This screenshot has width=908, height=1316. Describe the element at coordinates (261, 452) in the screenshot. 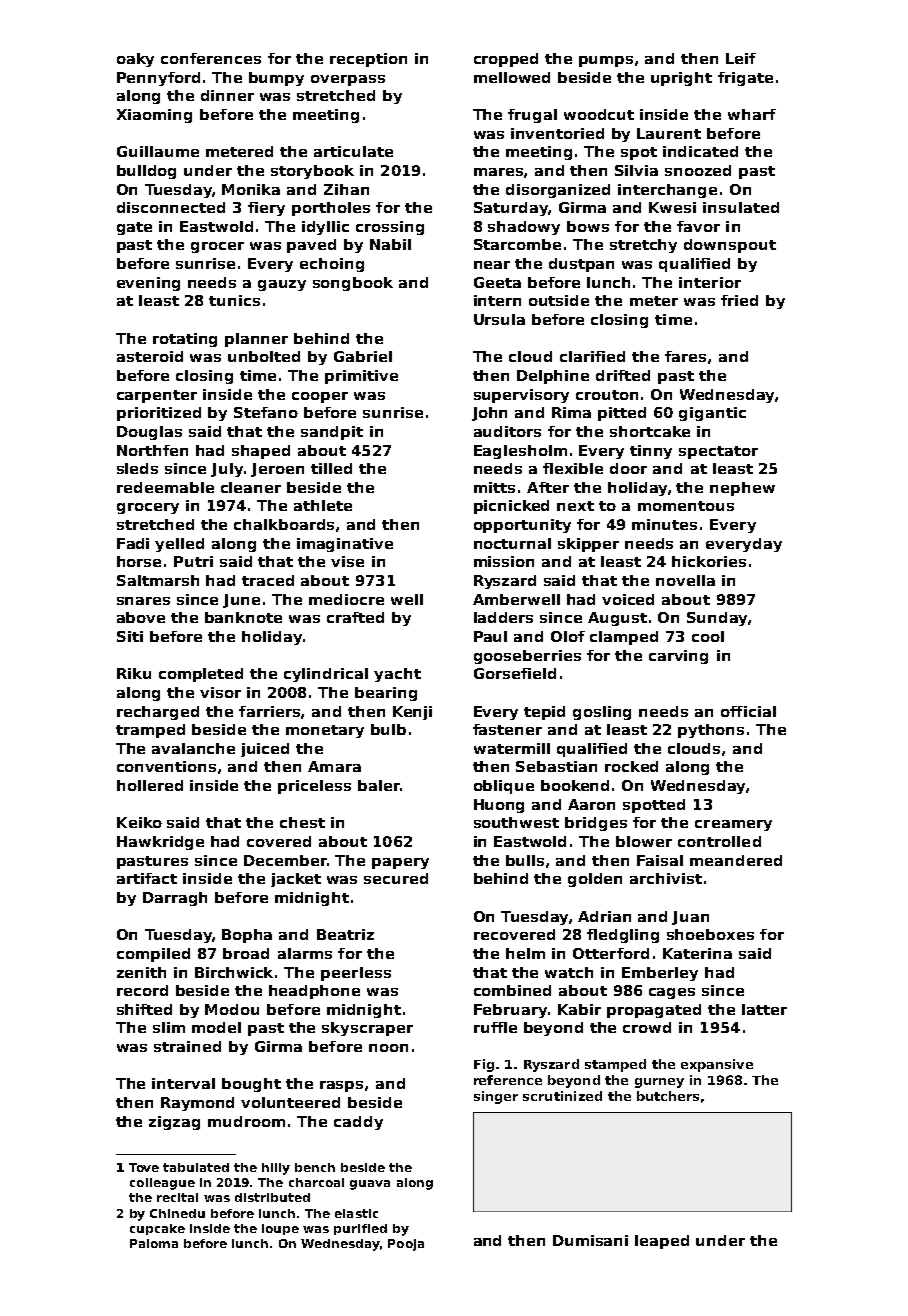

I see `shaped` at that location.
